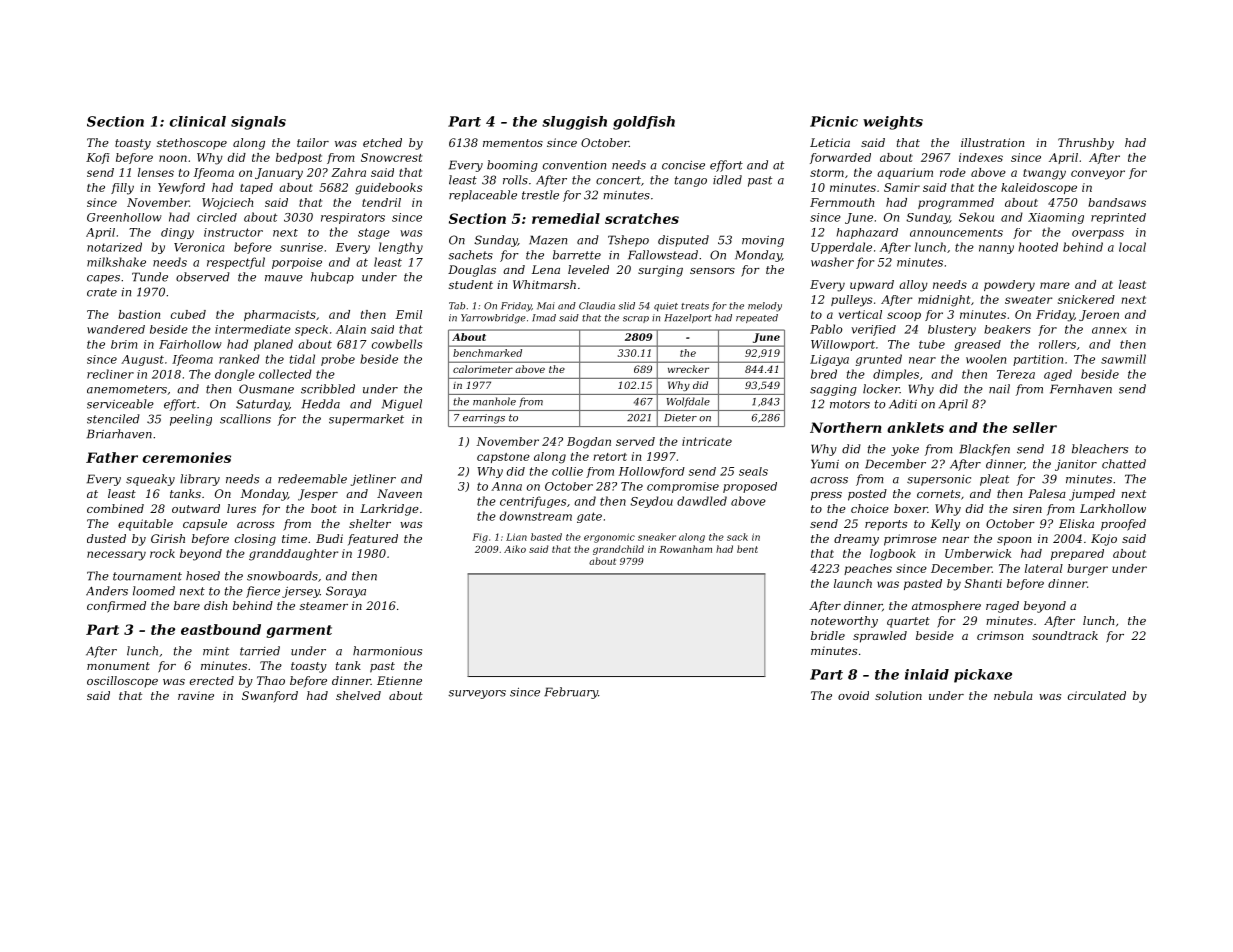 The image size is (1233, 952). I want to click on shelved, so click(358, 695).
